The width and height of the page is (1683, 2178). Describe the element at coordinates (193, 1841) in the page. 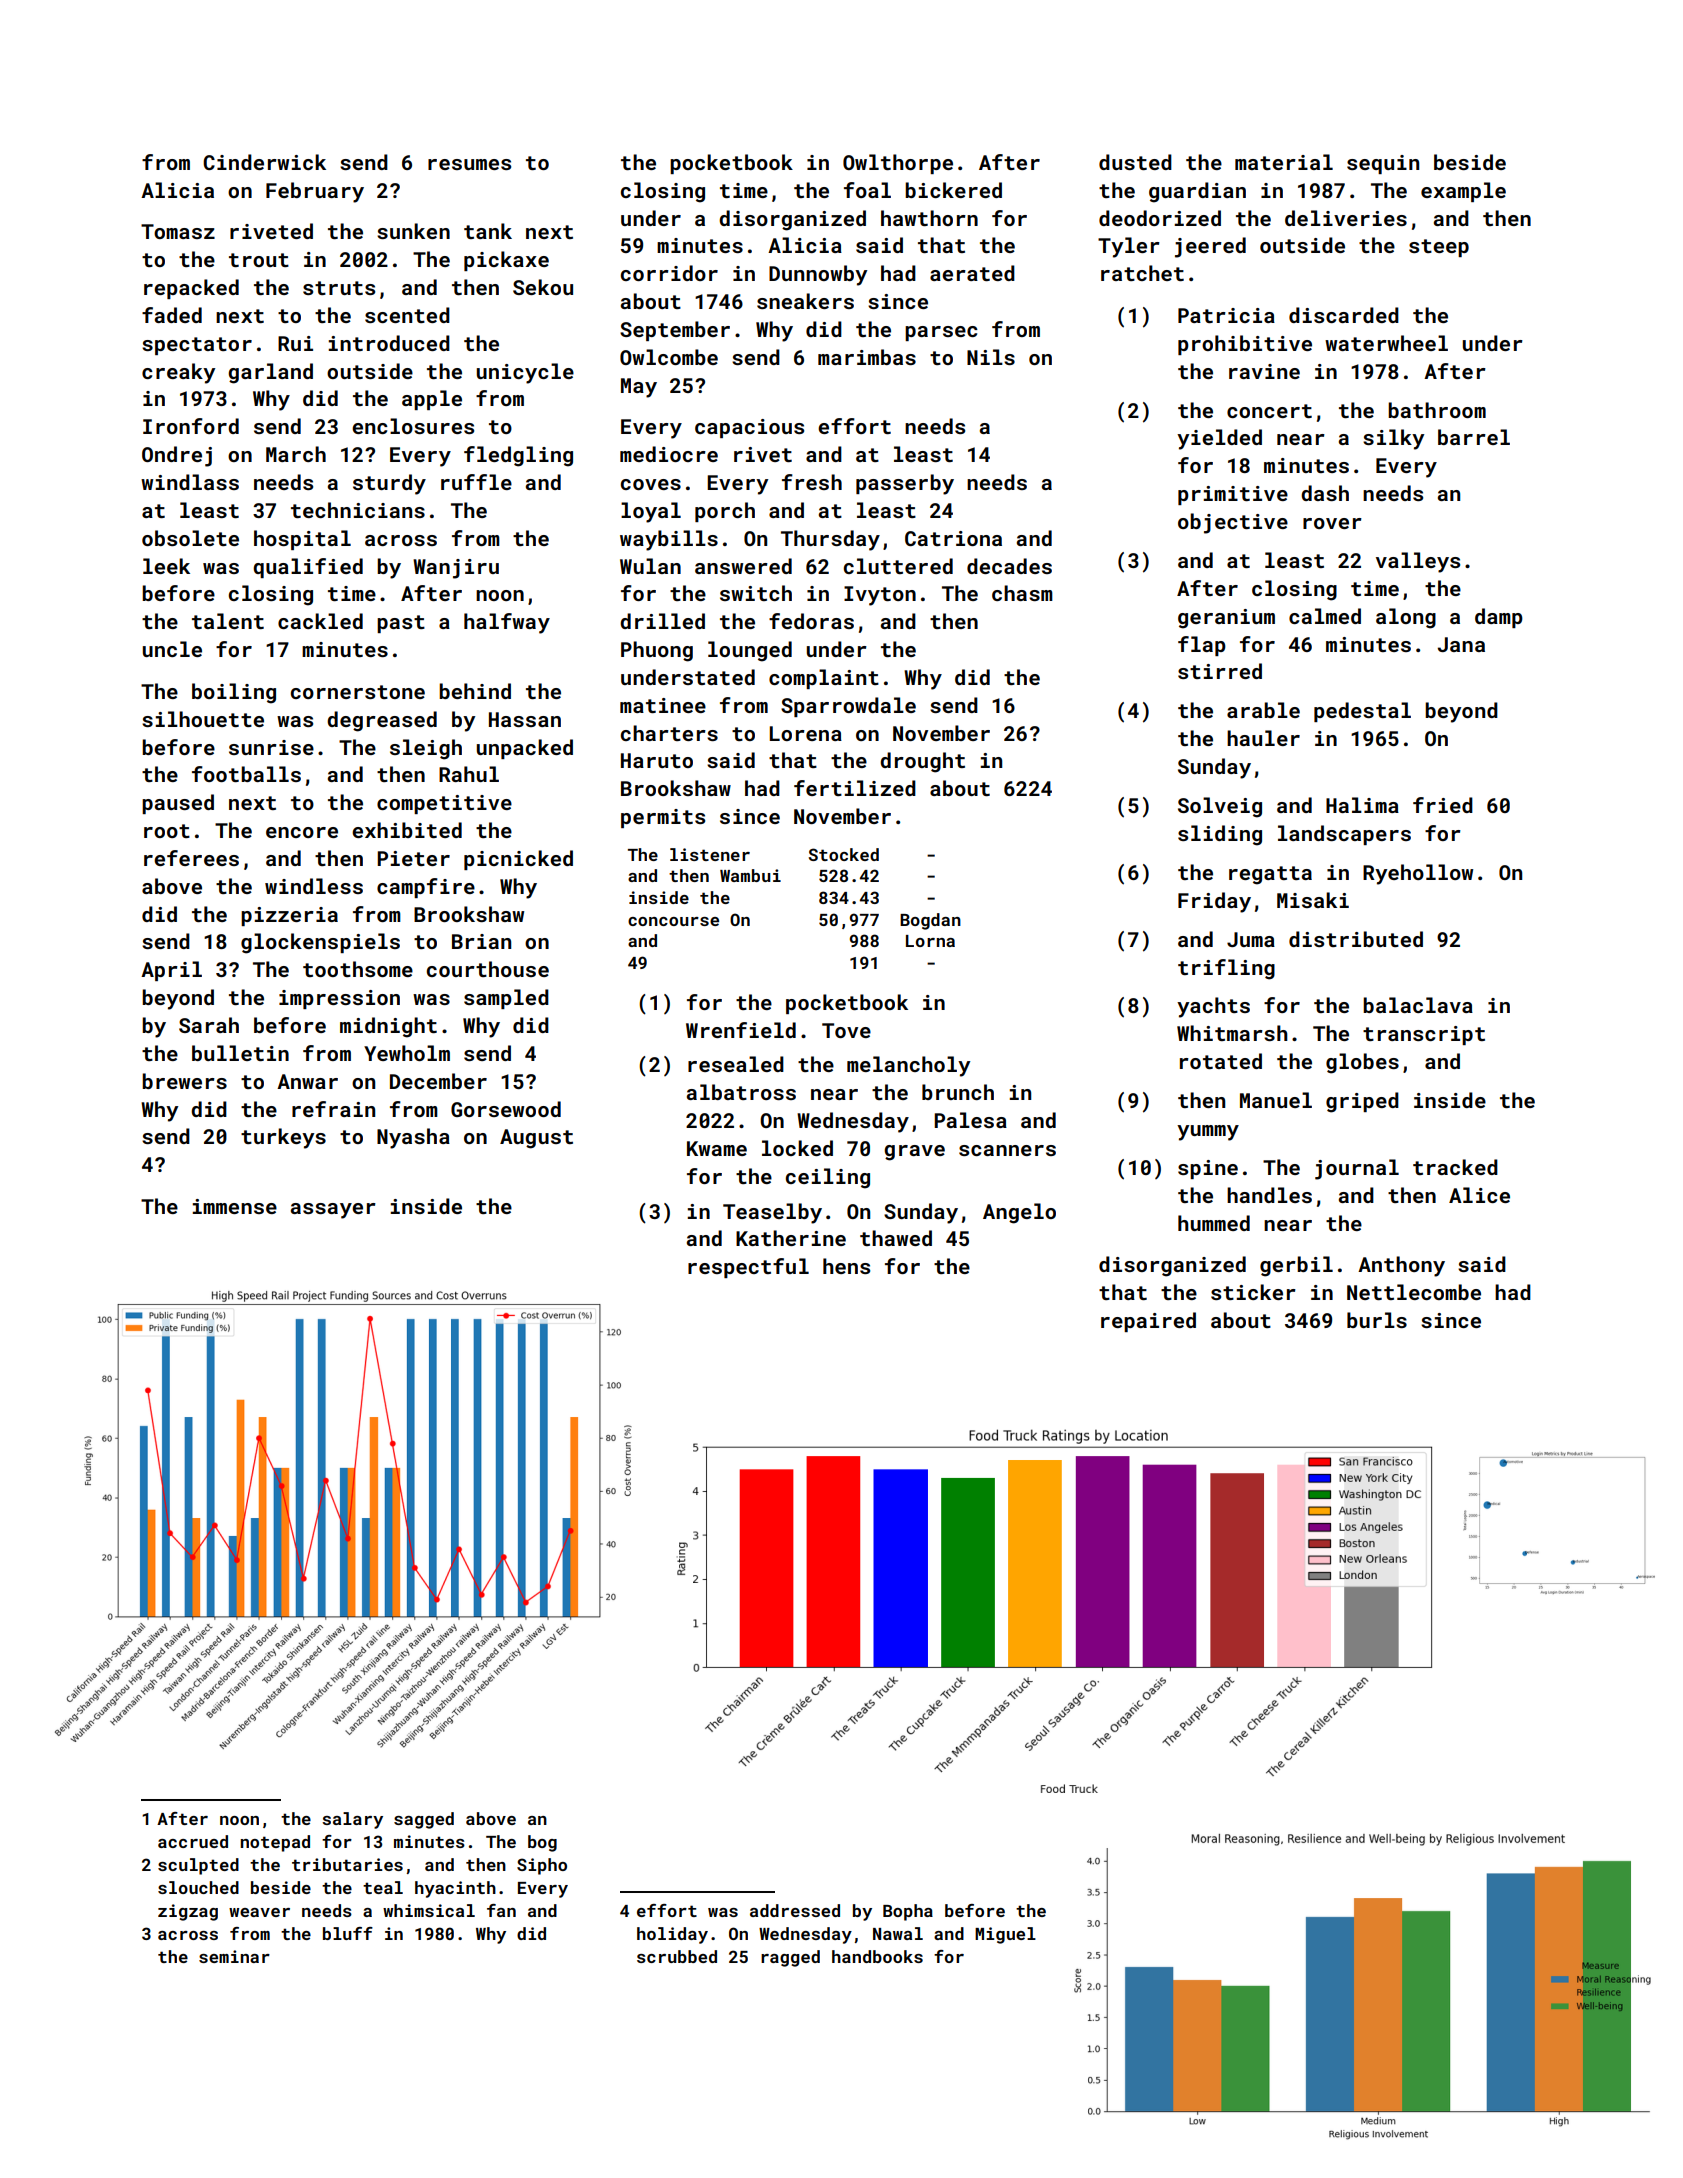

I see `accrued` at that location.
